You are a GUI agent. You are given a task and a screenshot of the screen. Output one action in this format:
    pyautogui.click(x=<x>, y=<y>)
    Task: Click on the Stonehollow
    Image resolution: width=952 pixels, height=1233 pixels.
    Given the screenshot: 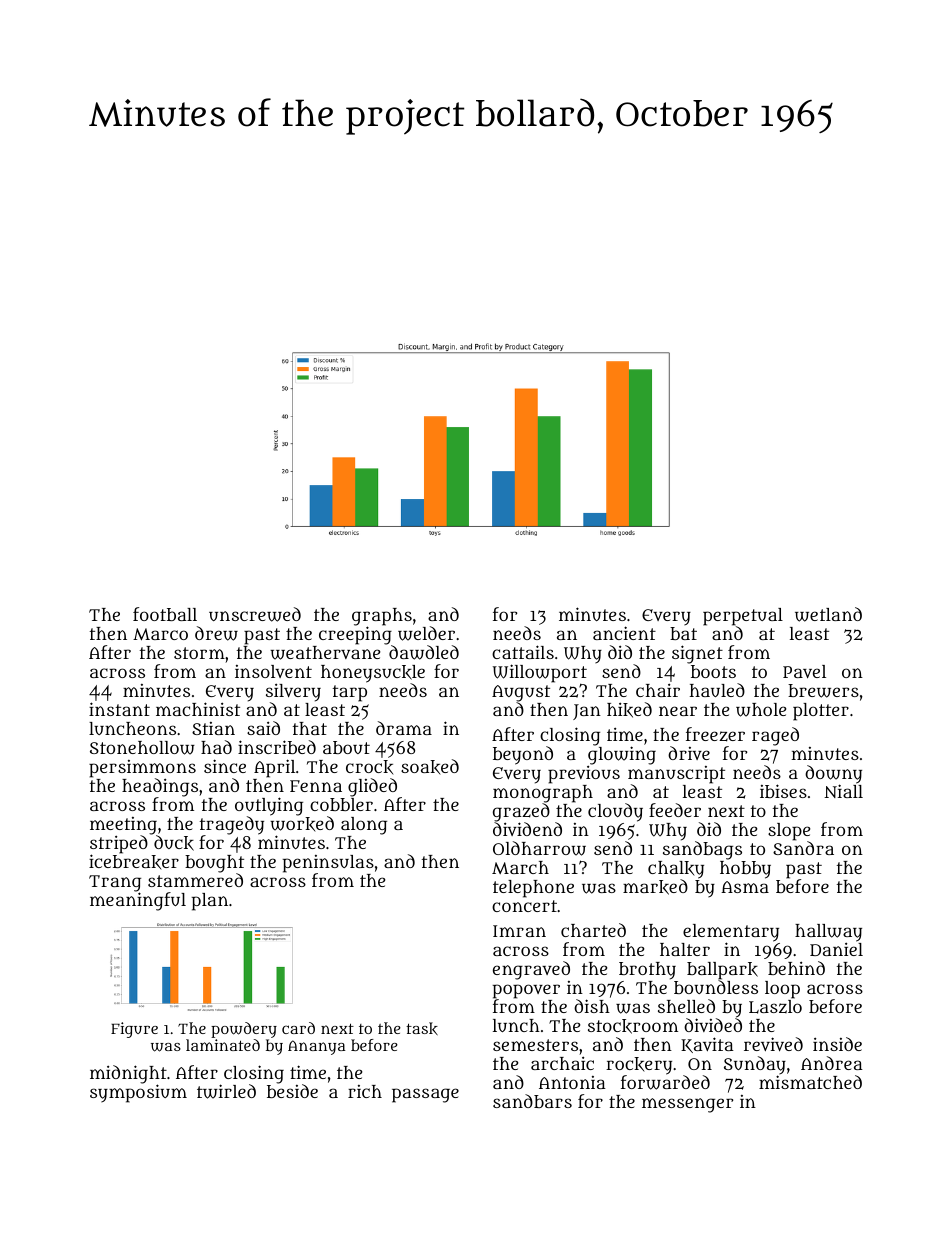 What is the action you would take?
    pyautogui.click(x=142, y=748)
